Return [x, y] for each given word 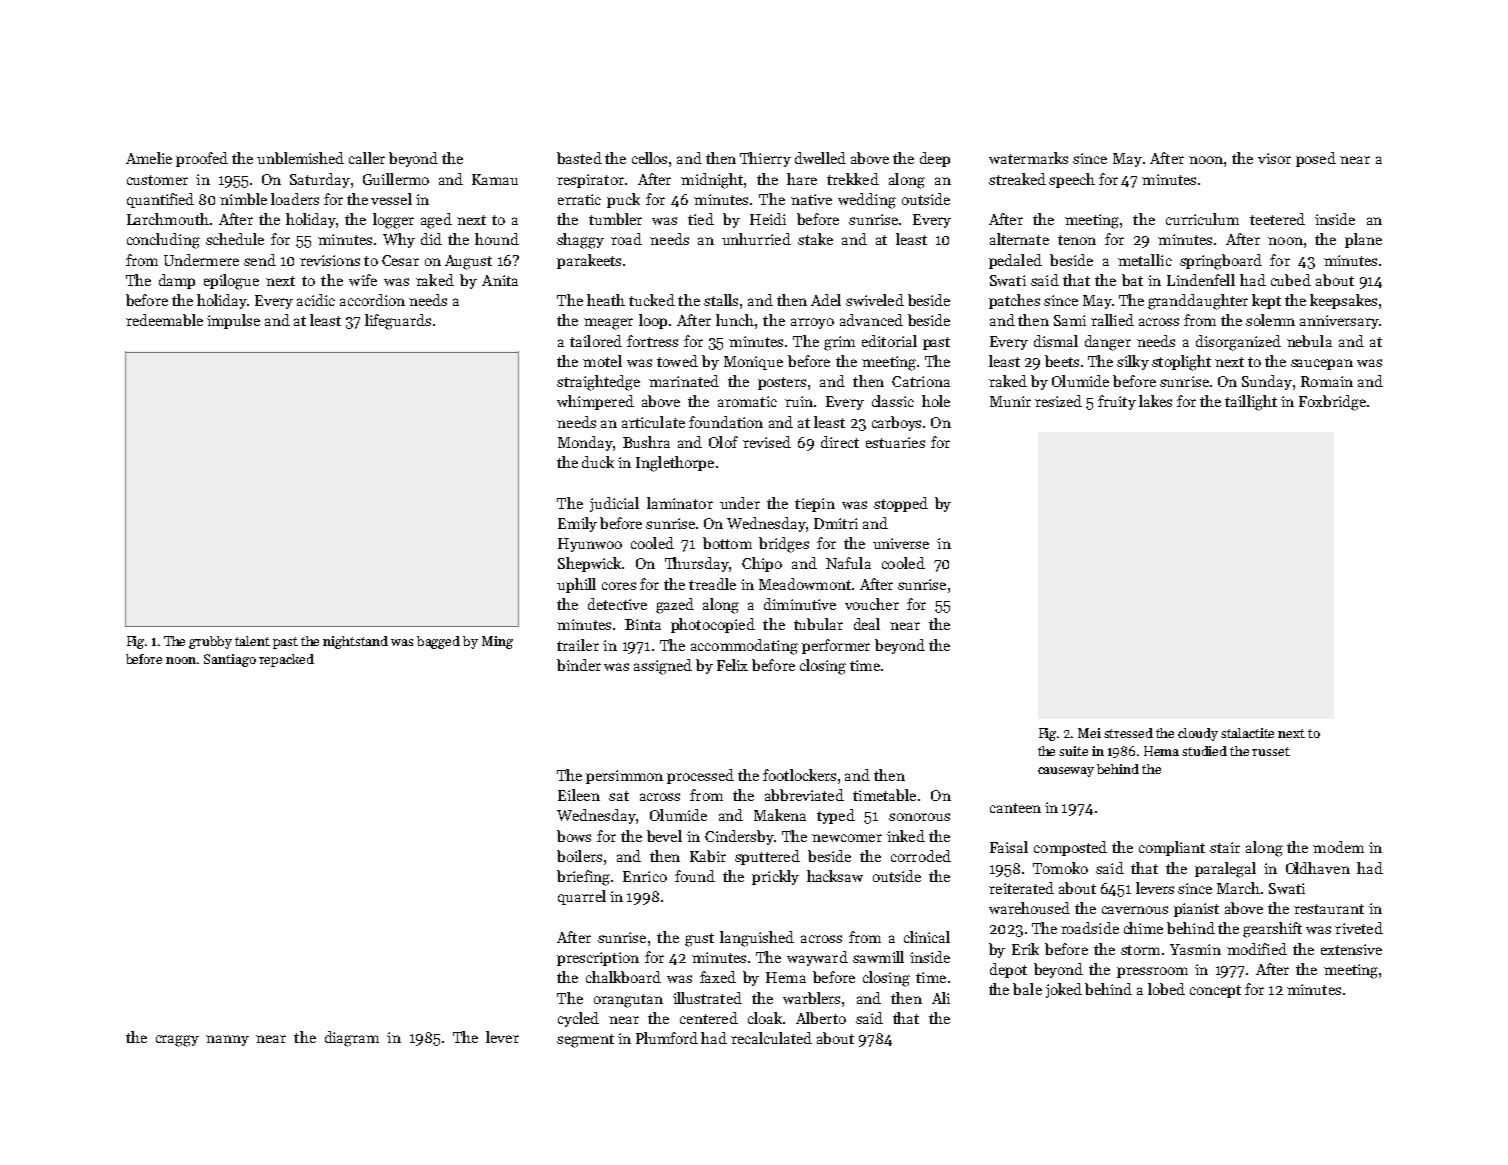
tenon [1077, 240]
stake [815, 239]
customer [157, 180]
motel [602, 361]
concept [1215, 991]
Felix [732, 665]
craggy [177, 1041]
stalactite [1247, 733]
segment [585, 1041]
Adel [826, 300]
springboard [1221, 262]
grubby [210, 642]
